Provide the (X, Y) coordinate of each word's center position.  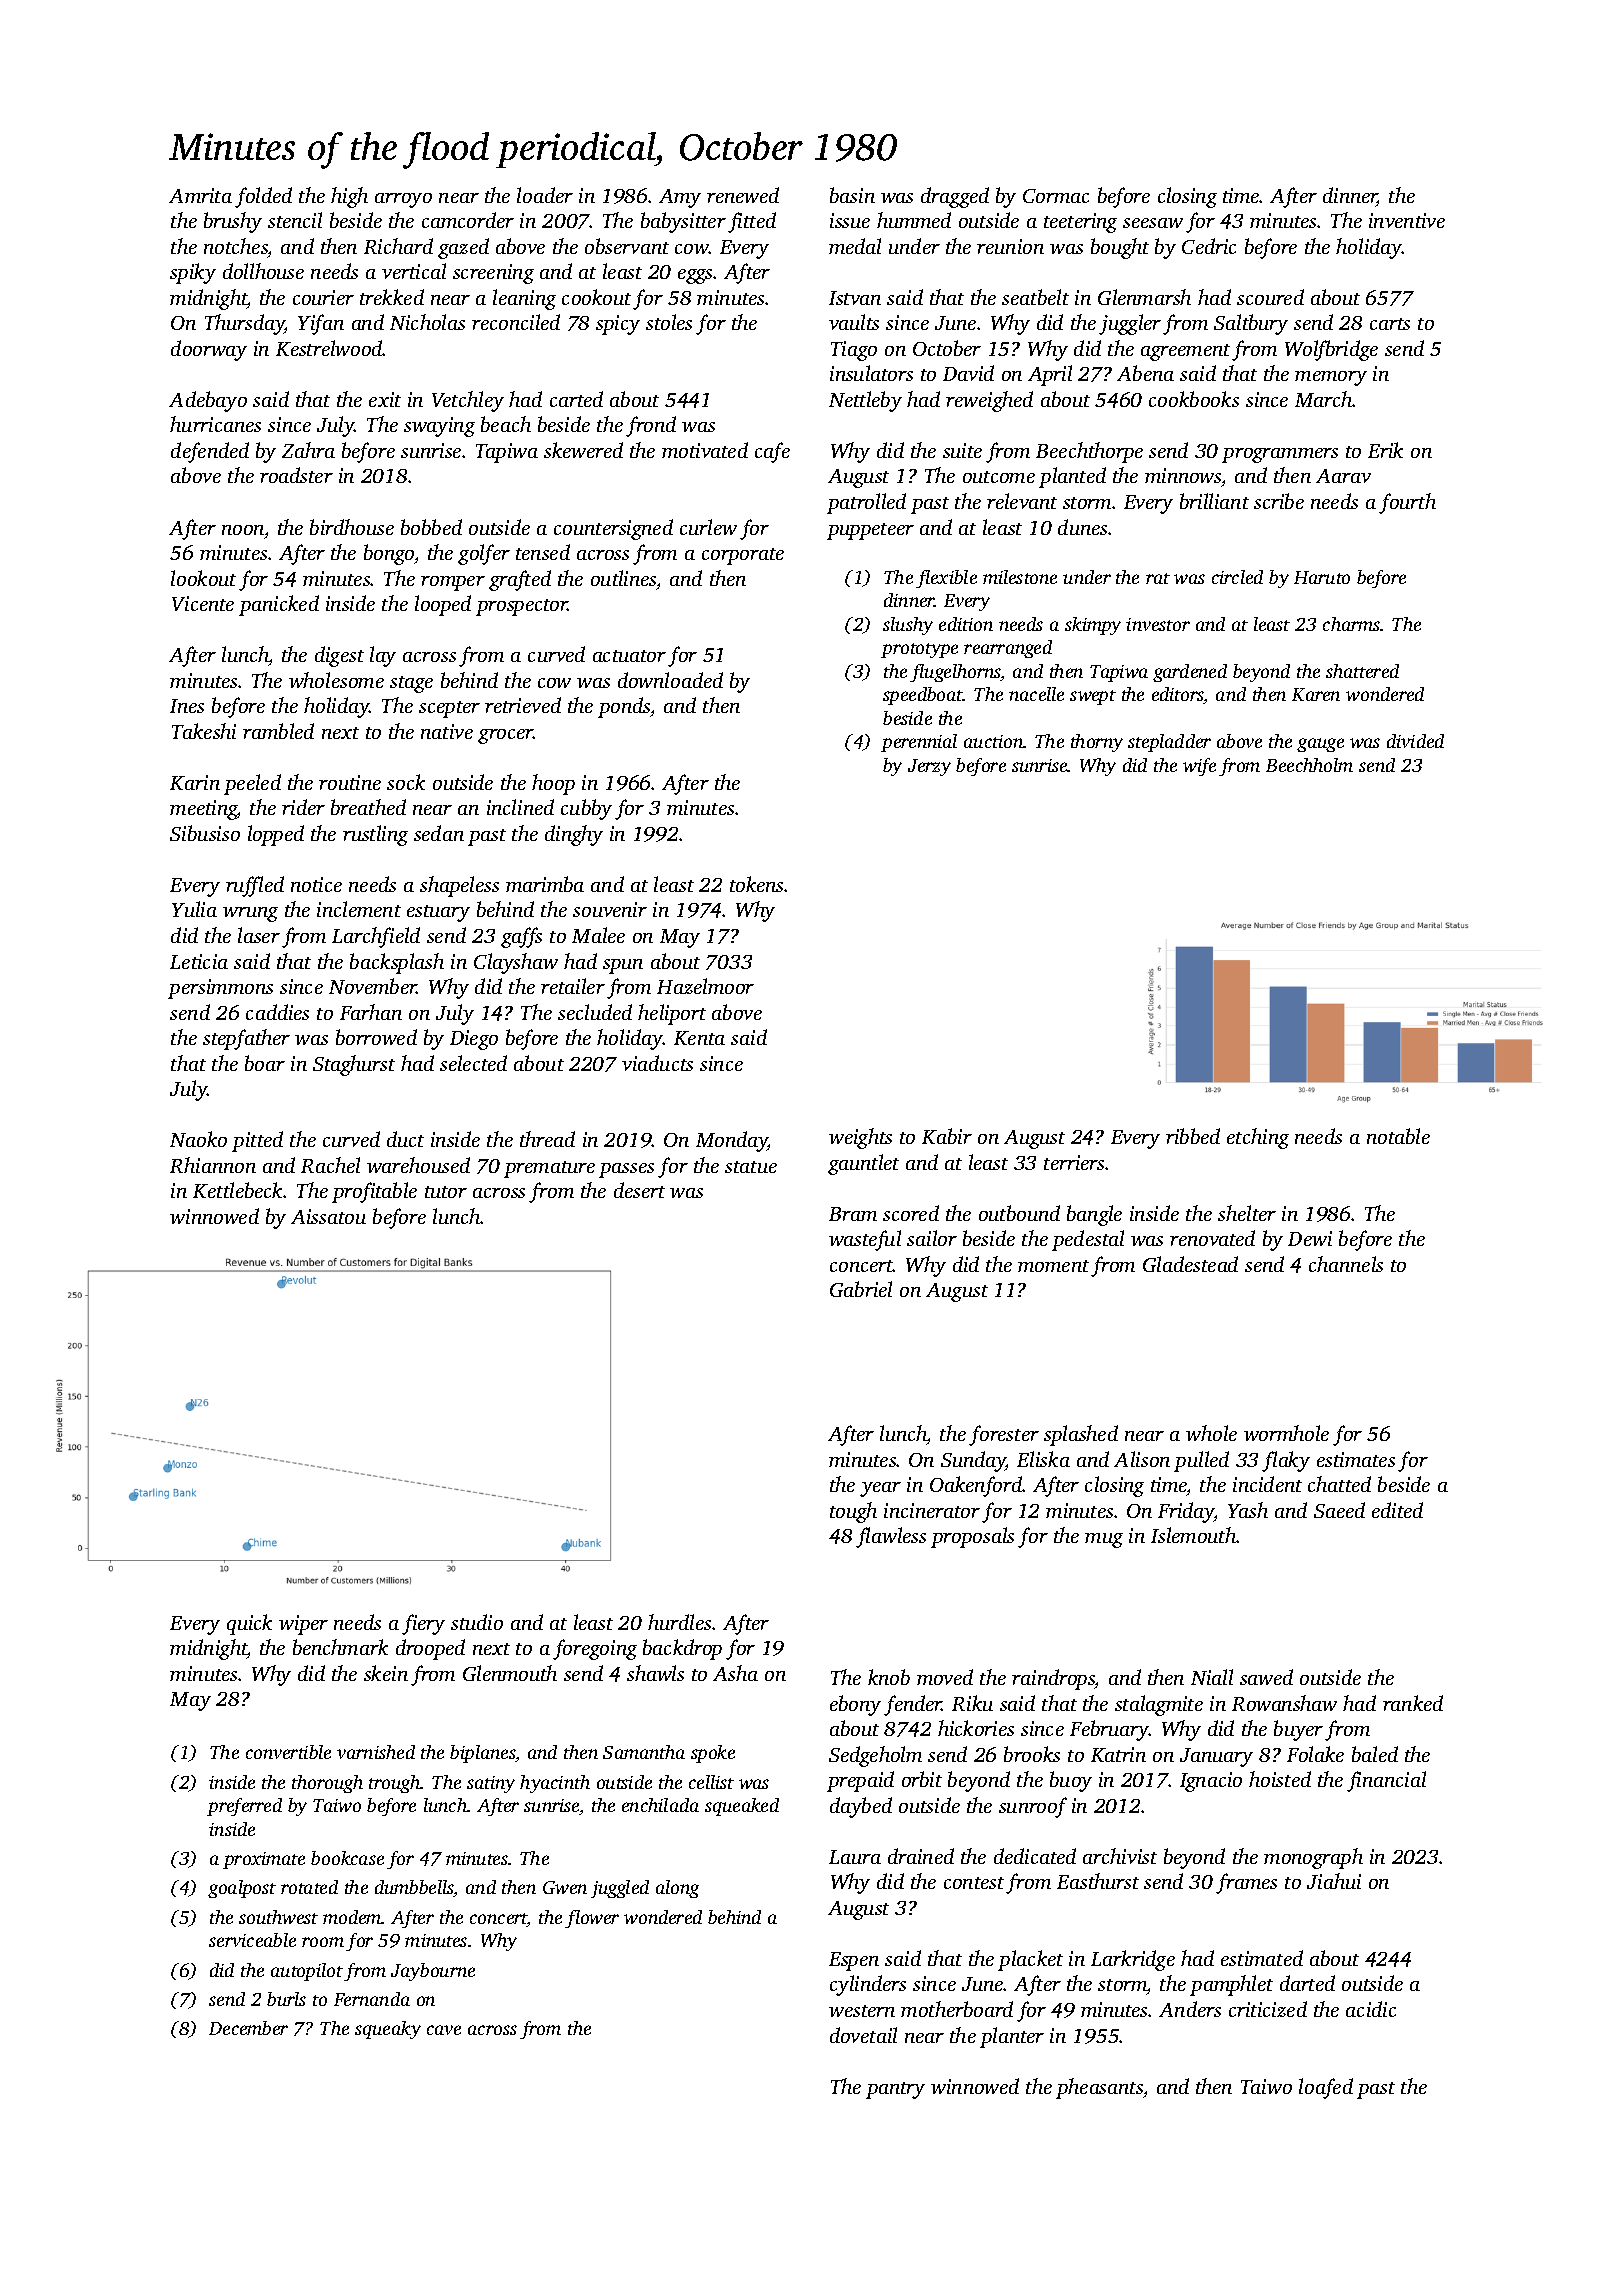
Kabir (947, 1136)
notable (1398, 1136)
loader (545, 195)
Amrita (200, 195)
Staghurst (354, 1065)
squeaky (388, 2030)
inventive (1407, 220)
